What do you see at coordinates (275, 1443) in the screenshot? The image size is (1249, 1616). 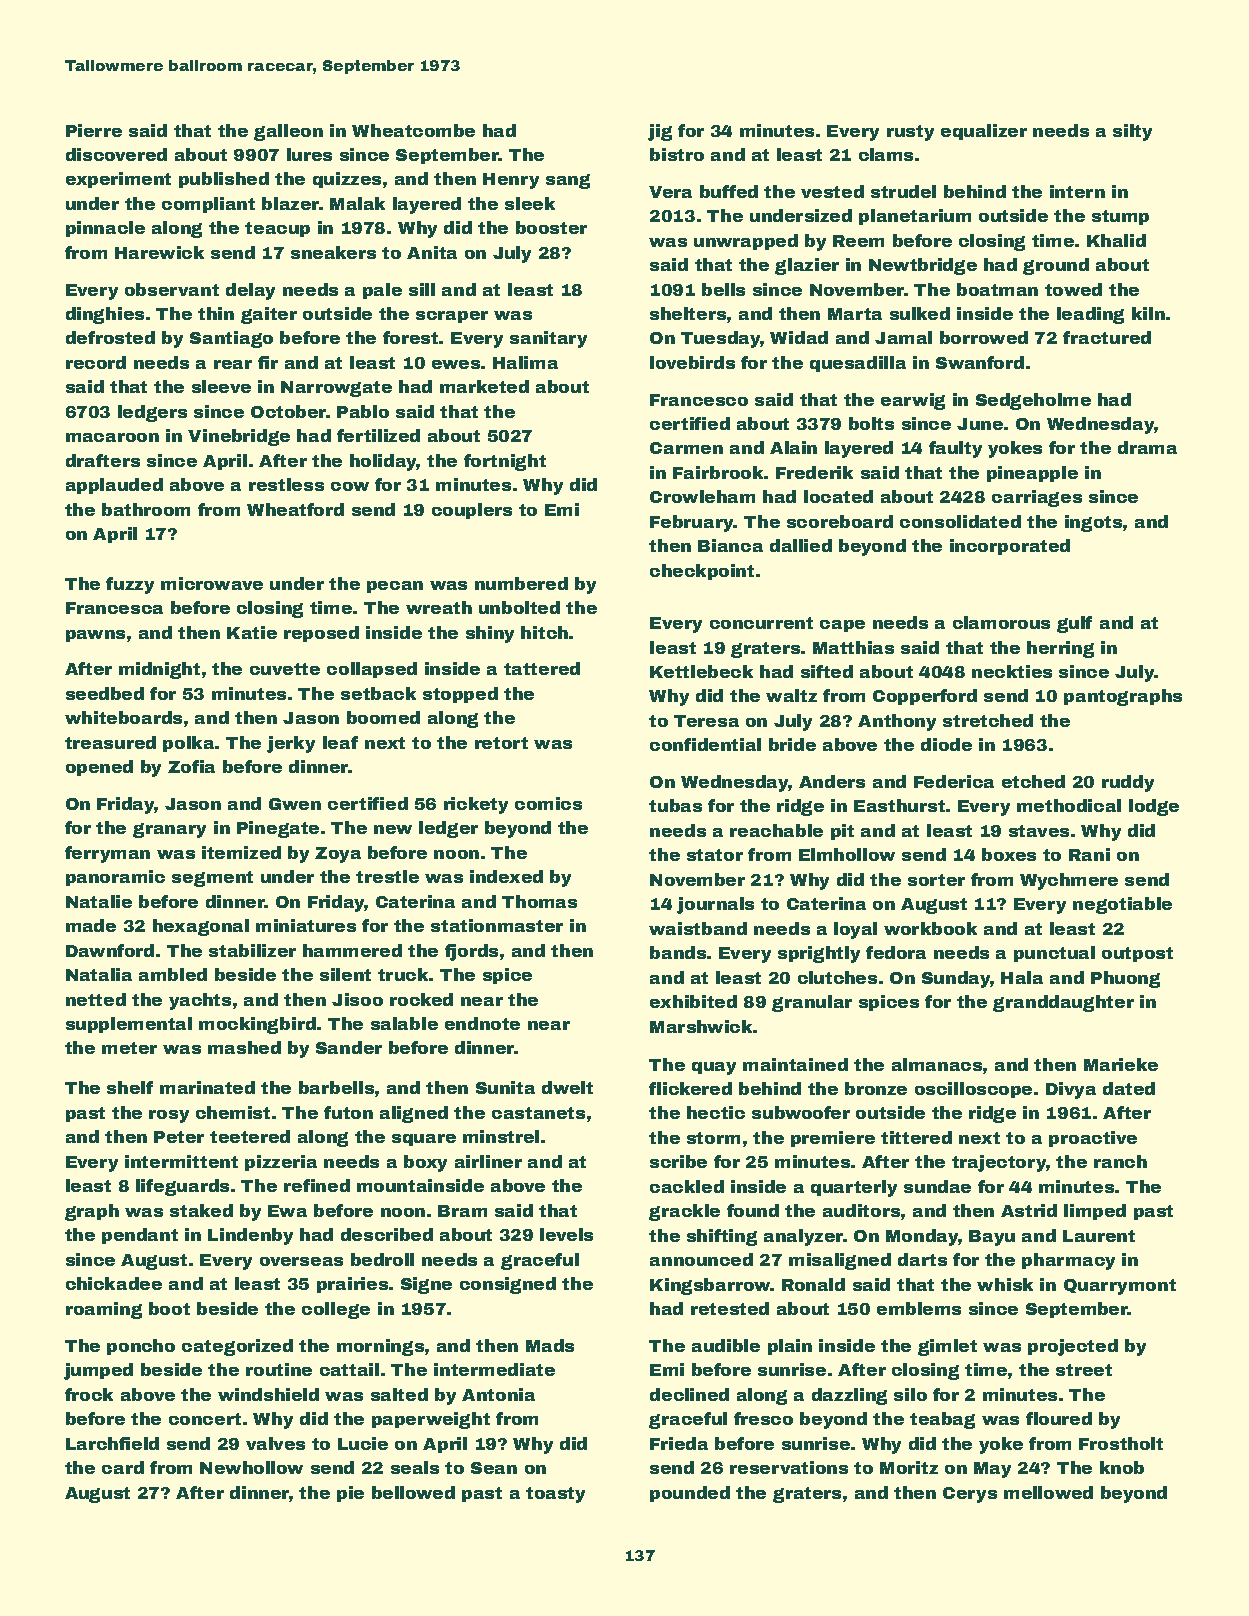 I see `valves` at bounding box center [275, 1443].
